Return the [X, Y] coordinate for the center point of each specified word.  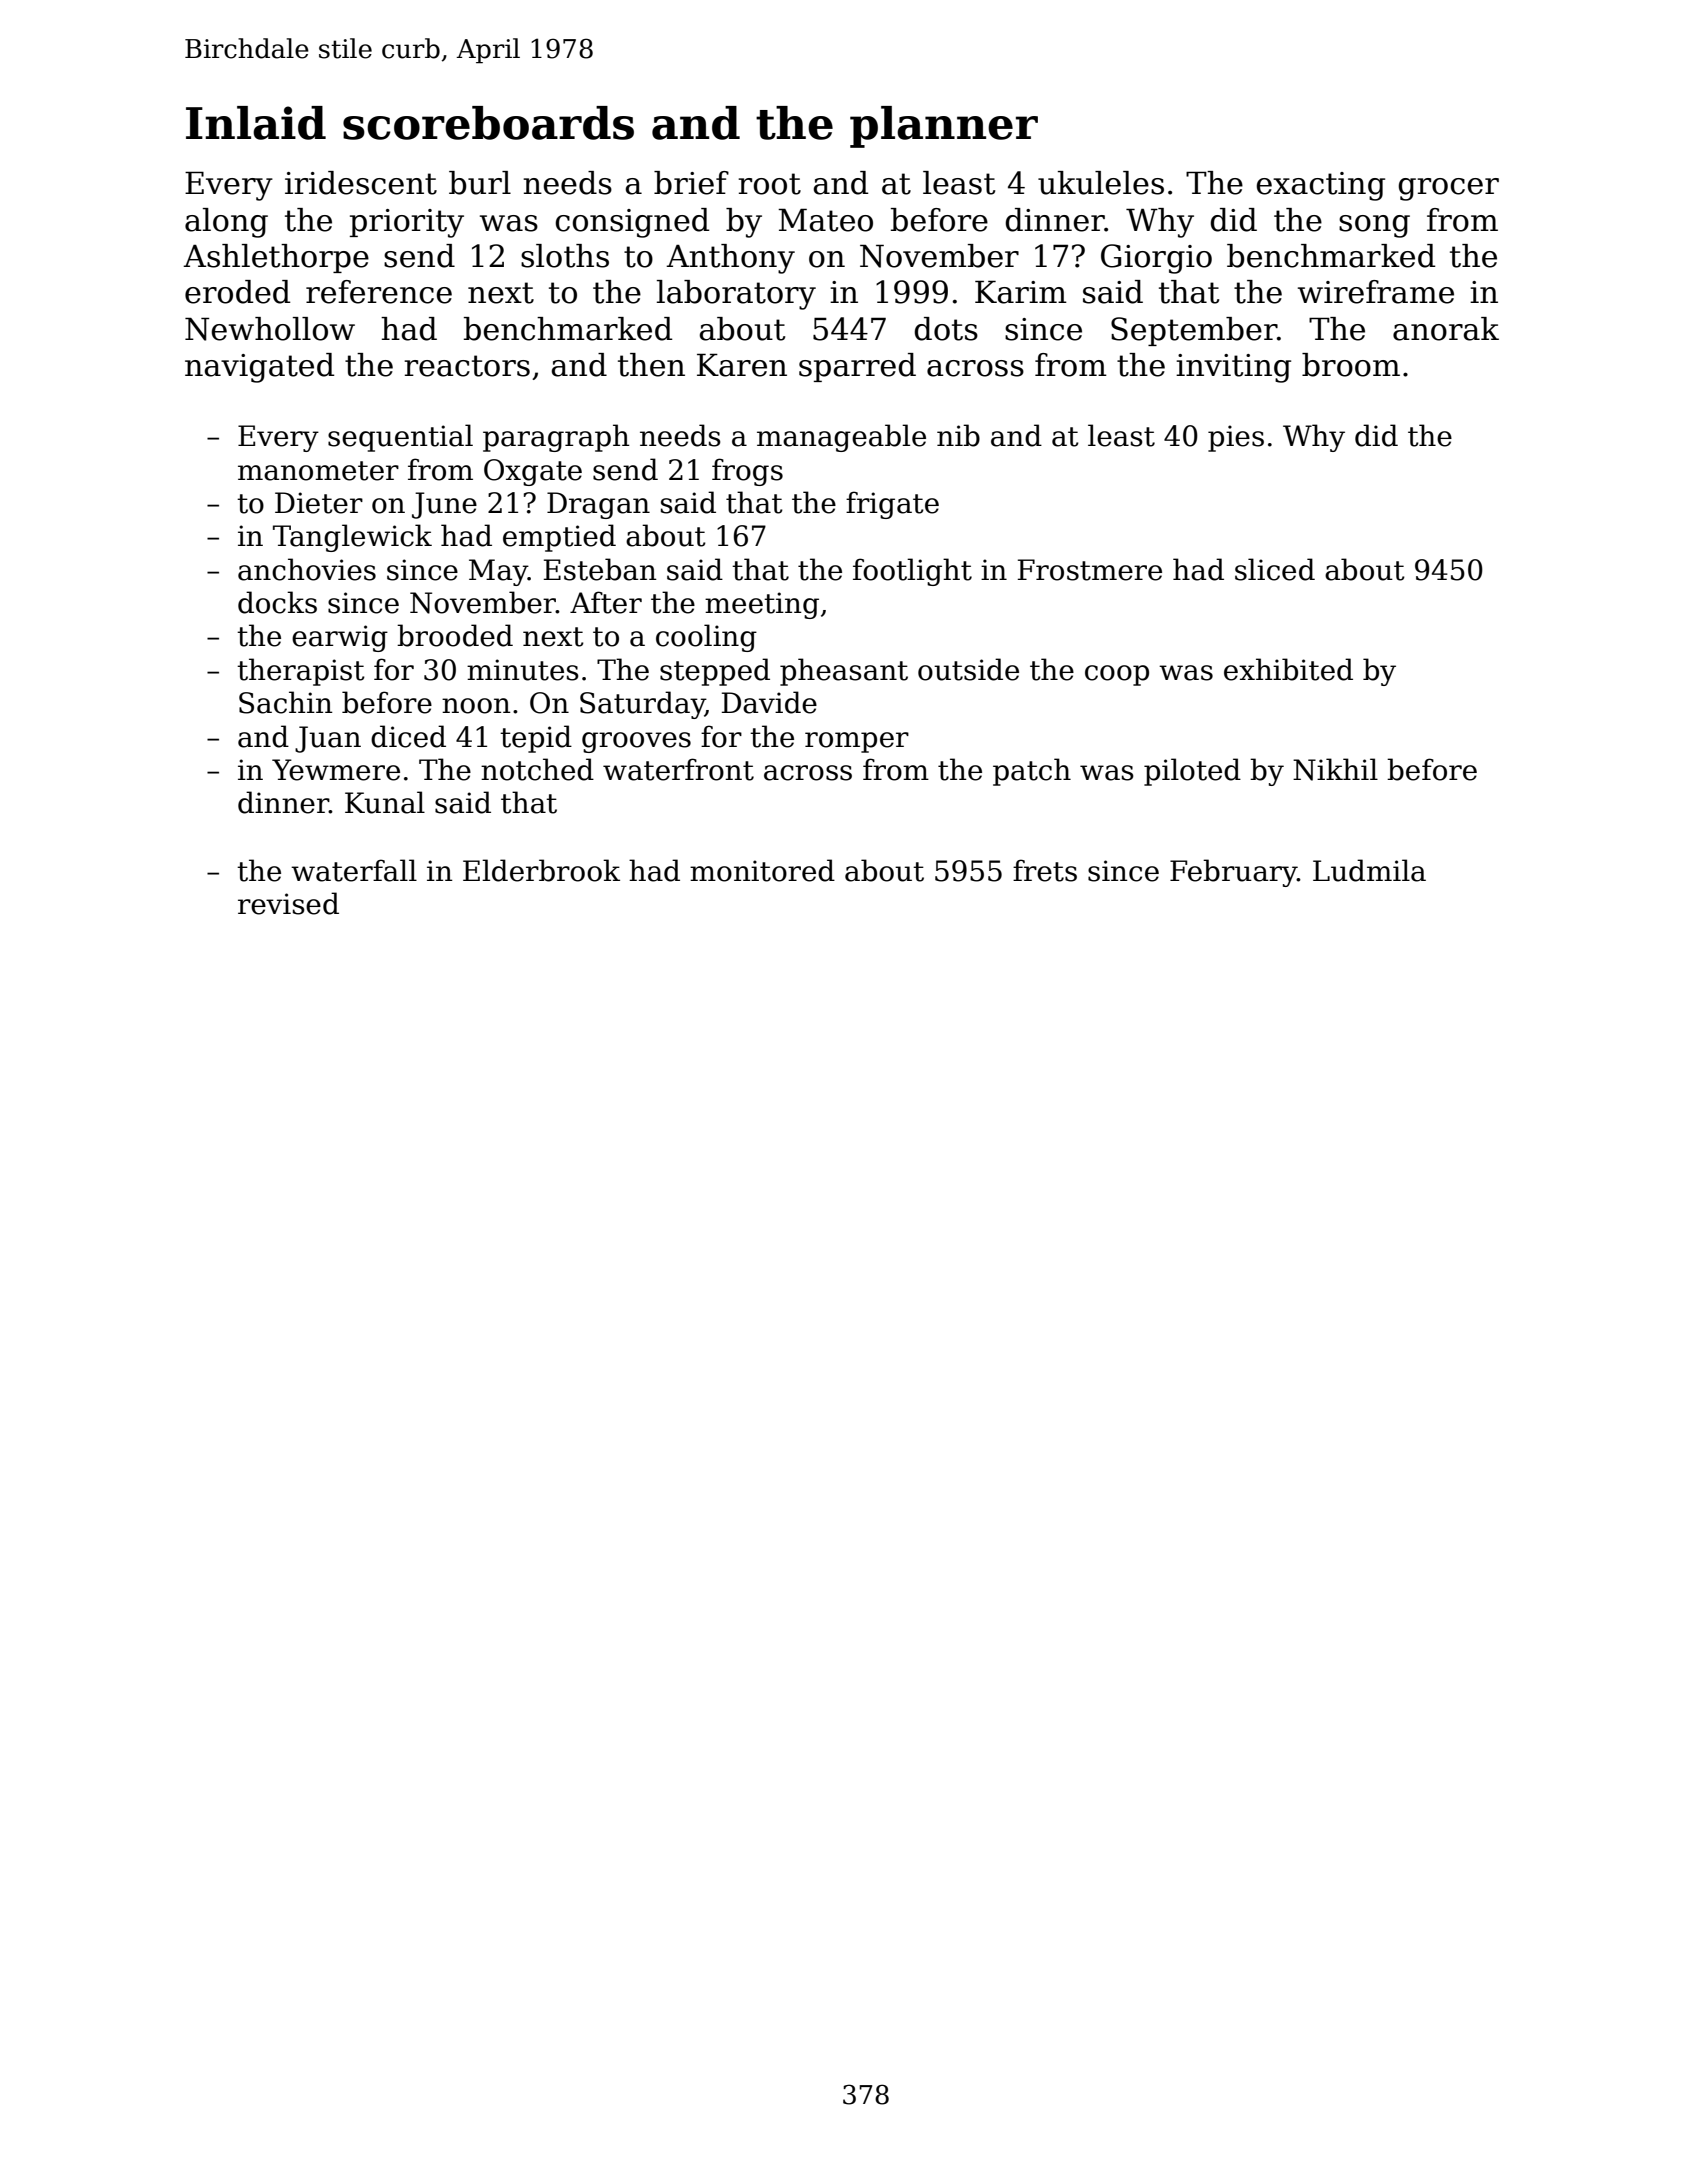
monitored [762, 870]
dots [946, 329]
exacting [1320, 186]
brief [691, 183]
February [1233, 873]
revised [288, 903]
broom [1351, 365]
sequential [400, 438]
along [226, 223]
